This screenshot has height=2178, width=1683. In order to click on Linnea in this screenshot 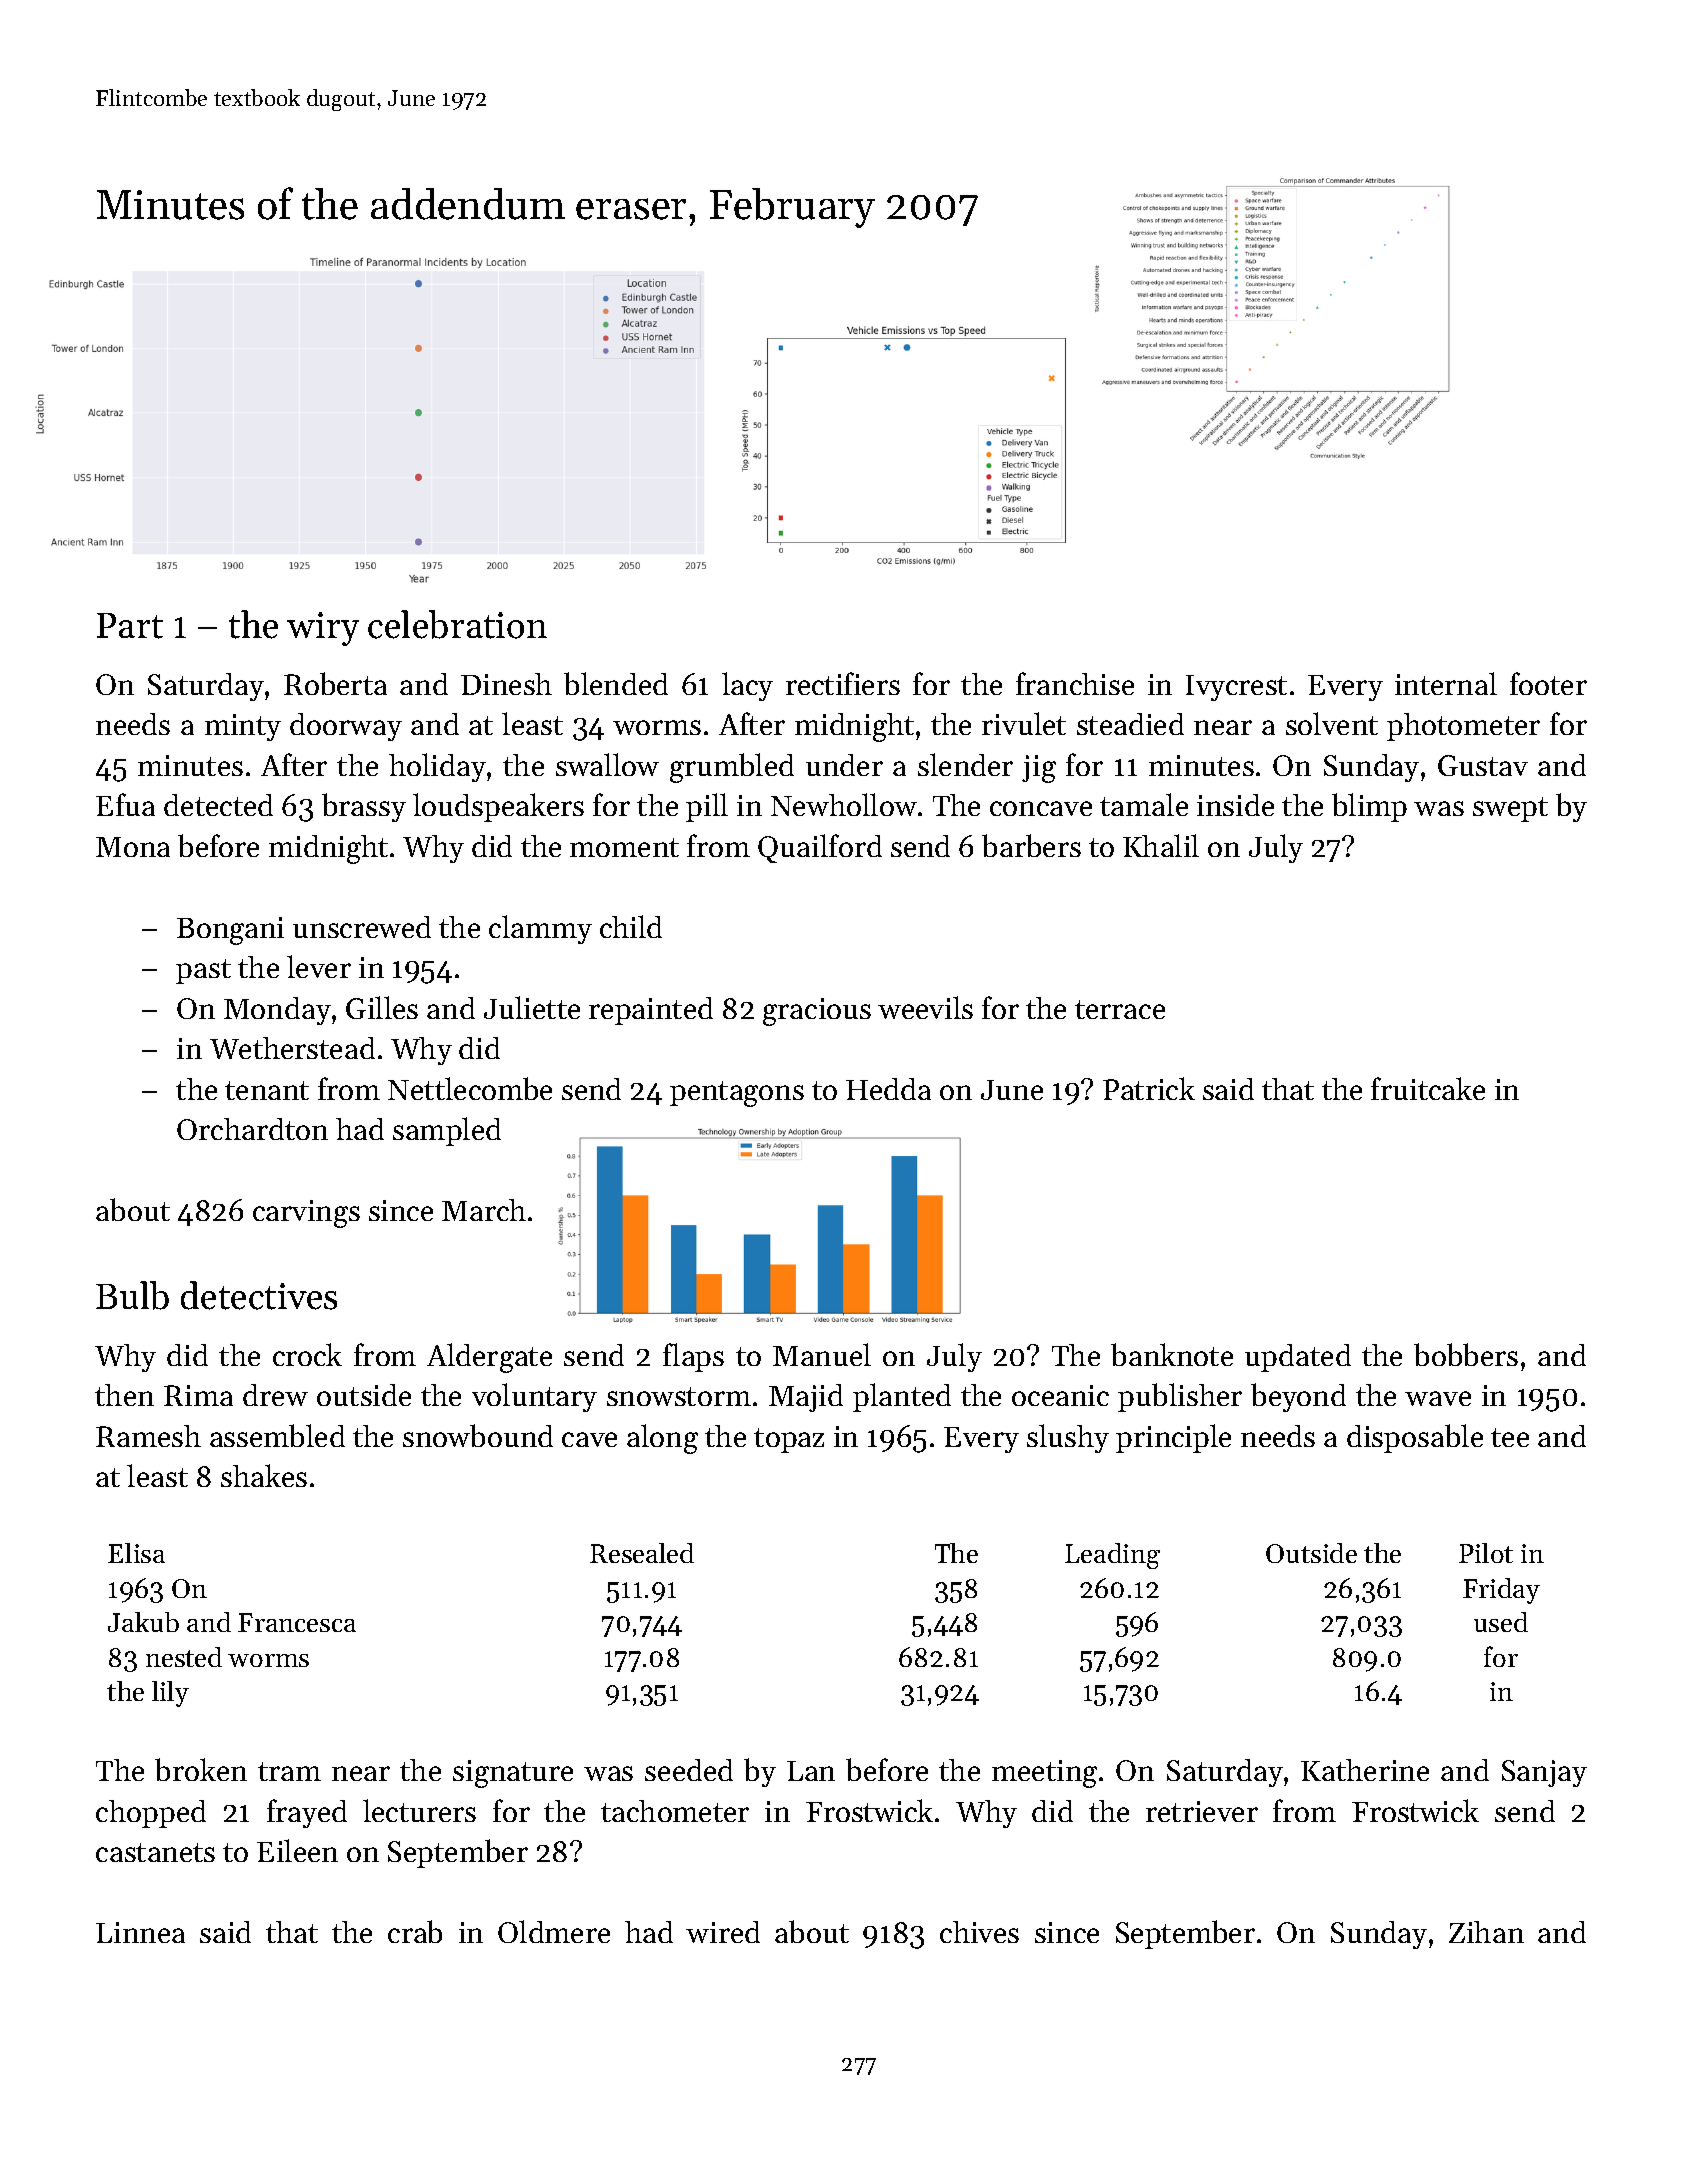, I will do `click(140, 1932)`.
